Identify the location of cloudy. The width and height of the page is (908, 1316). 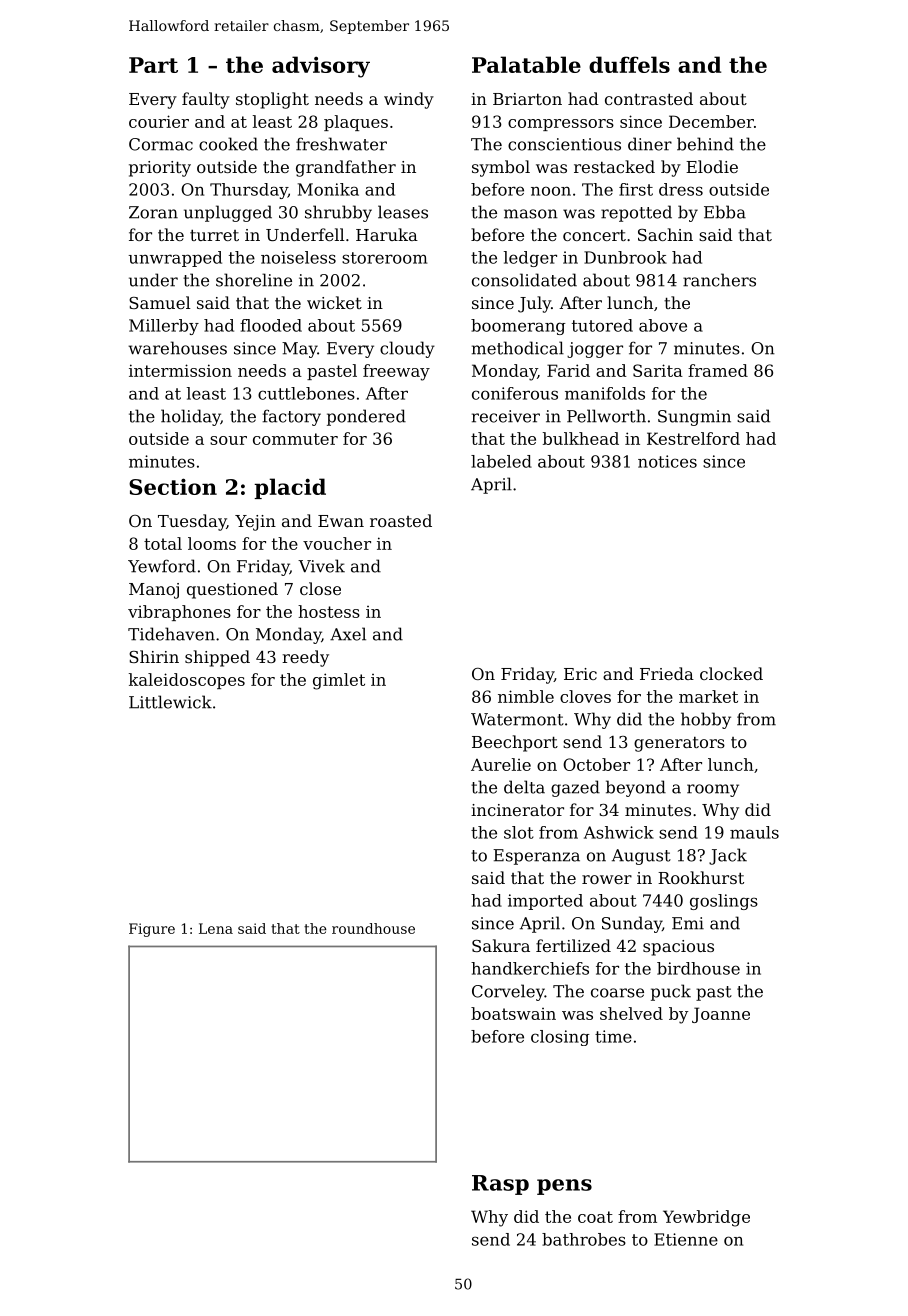
(407, 349).
